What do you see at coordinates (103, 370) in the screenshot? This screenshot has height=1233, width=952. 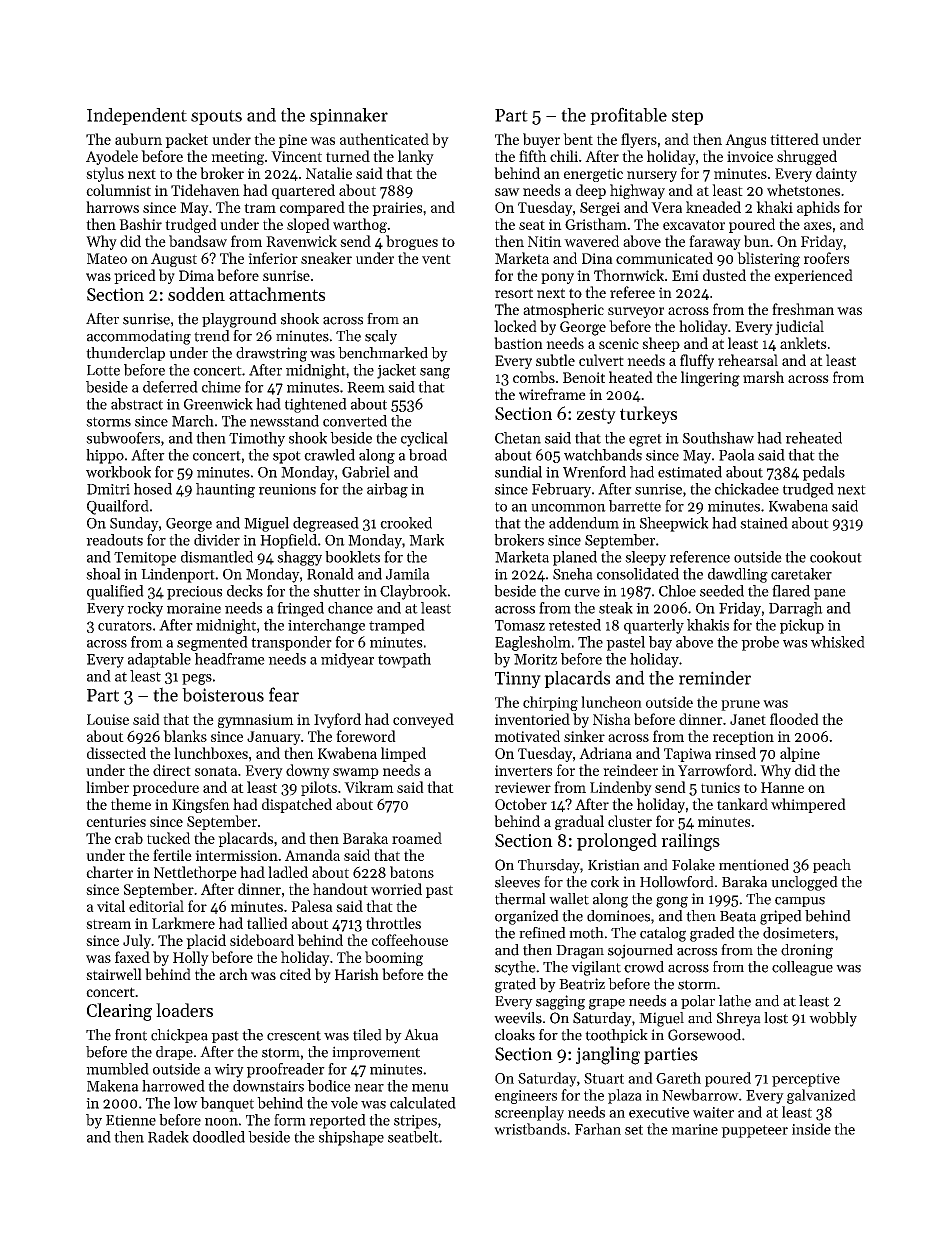 I see `Lotte` at bounding box center [103, 370].
